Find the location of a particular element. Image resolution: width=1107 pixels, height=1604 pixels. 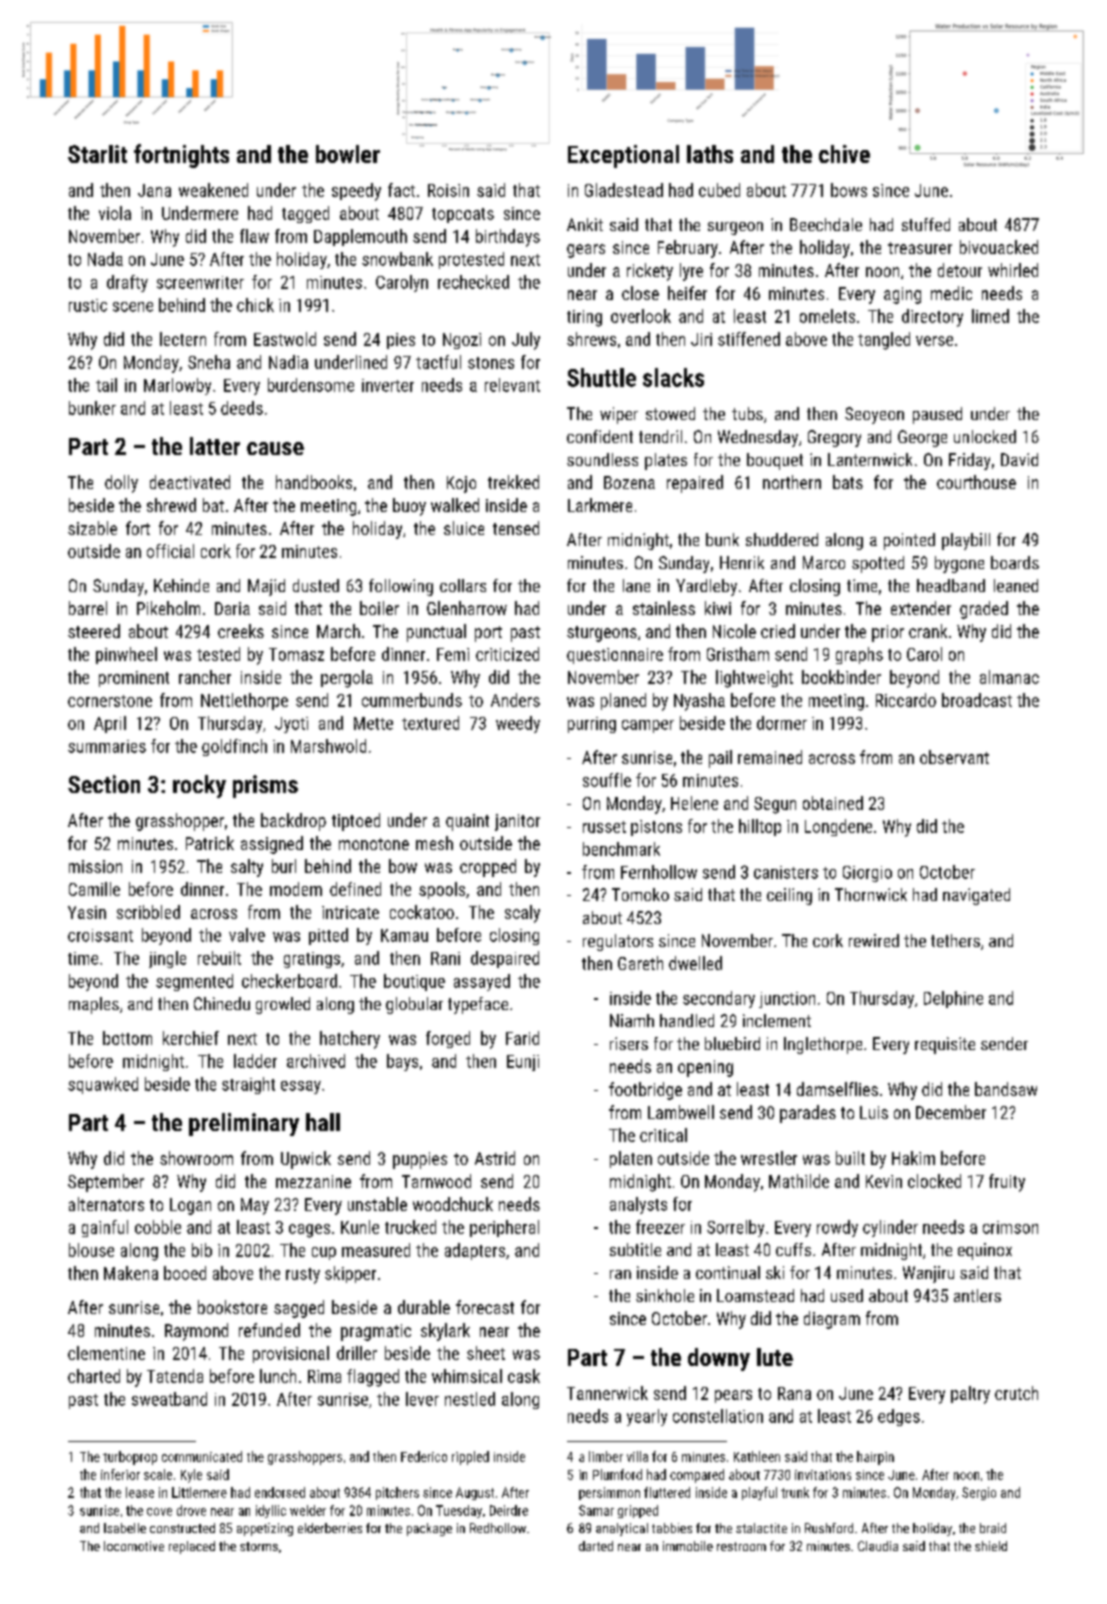

Fernhollow is located at coordinates (659, 872).
